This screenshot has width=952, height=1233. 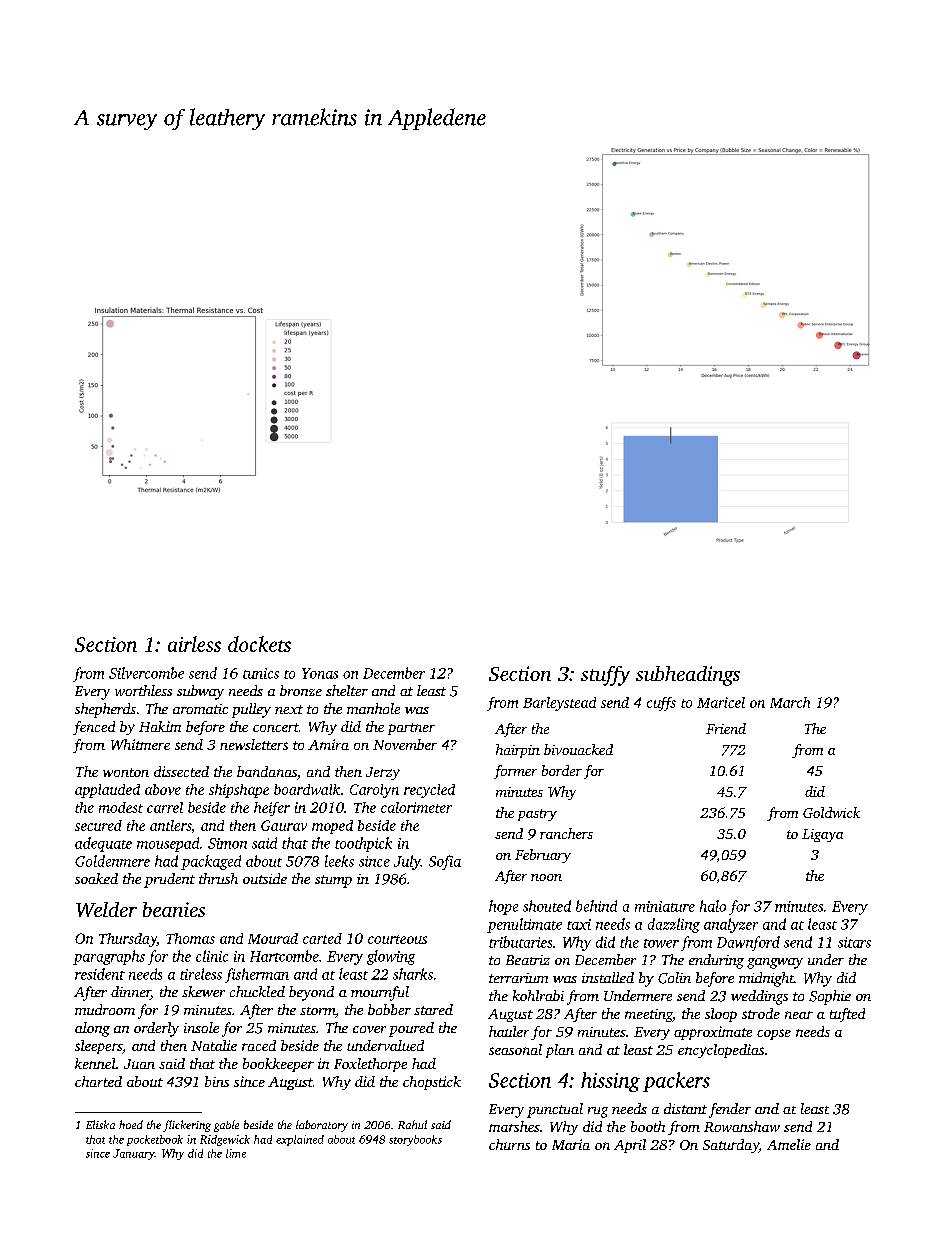 What do you see at coordinates (726, 728) in the screenshot?
I see `Friend` at bounding box center [726, 728].
